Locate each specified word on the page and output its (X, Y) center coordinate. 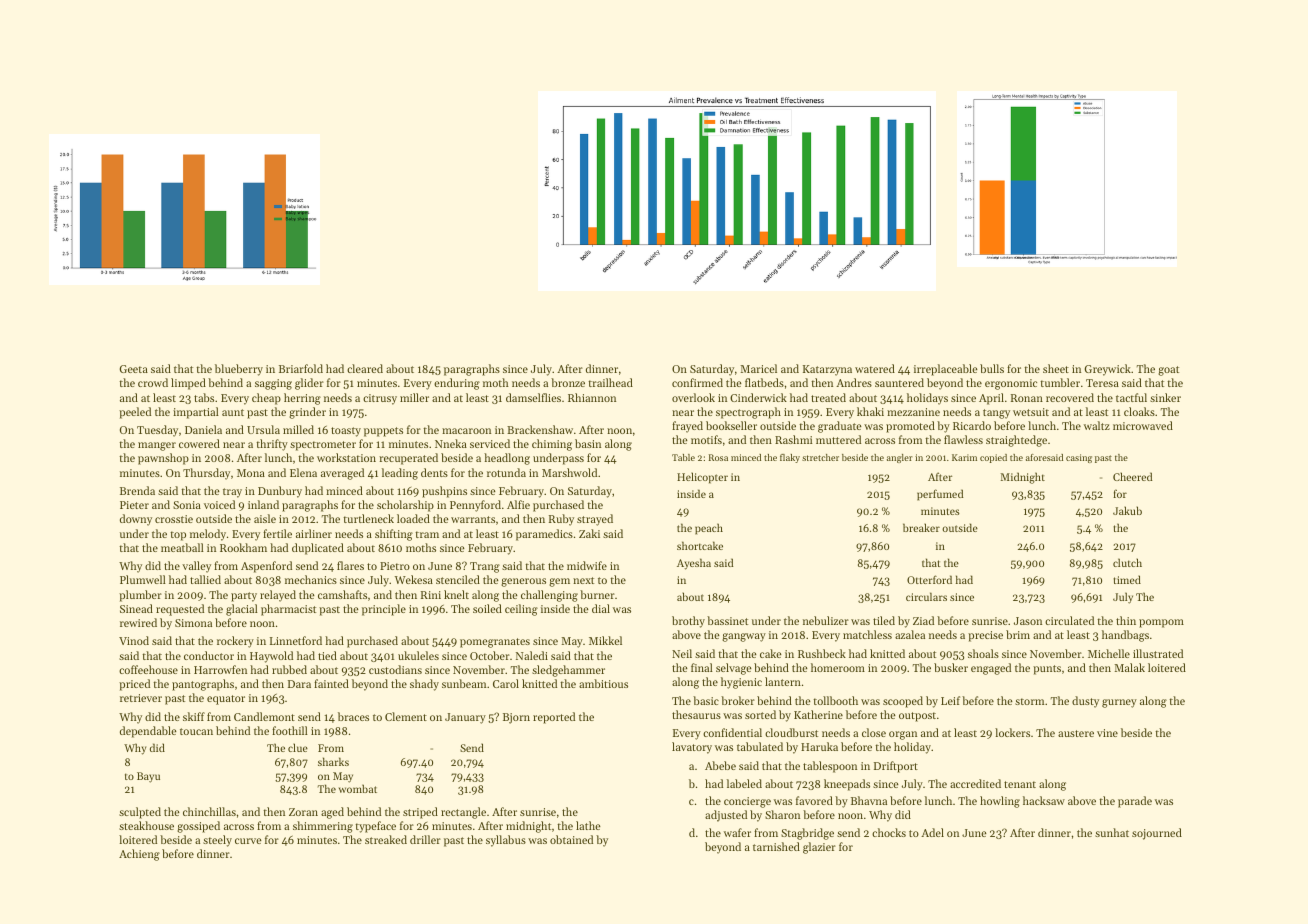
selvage (734, 669)
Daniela (203, 429)
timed (1127, 579)
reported (554, 718)
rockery (235, 642)
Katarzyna (827, 370)
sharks (333, 761)
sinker (1165, 397)
